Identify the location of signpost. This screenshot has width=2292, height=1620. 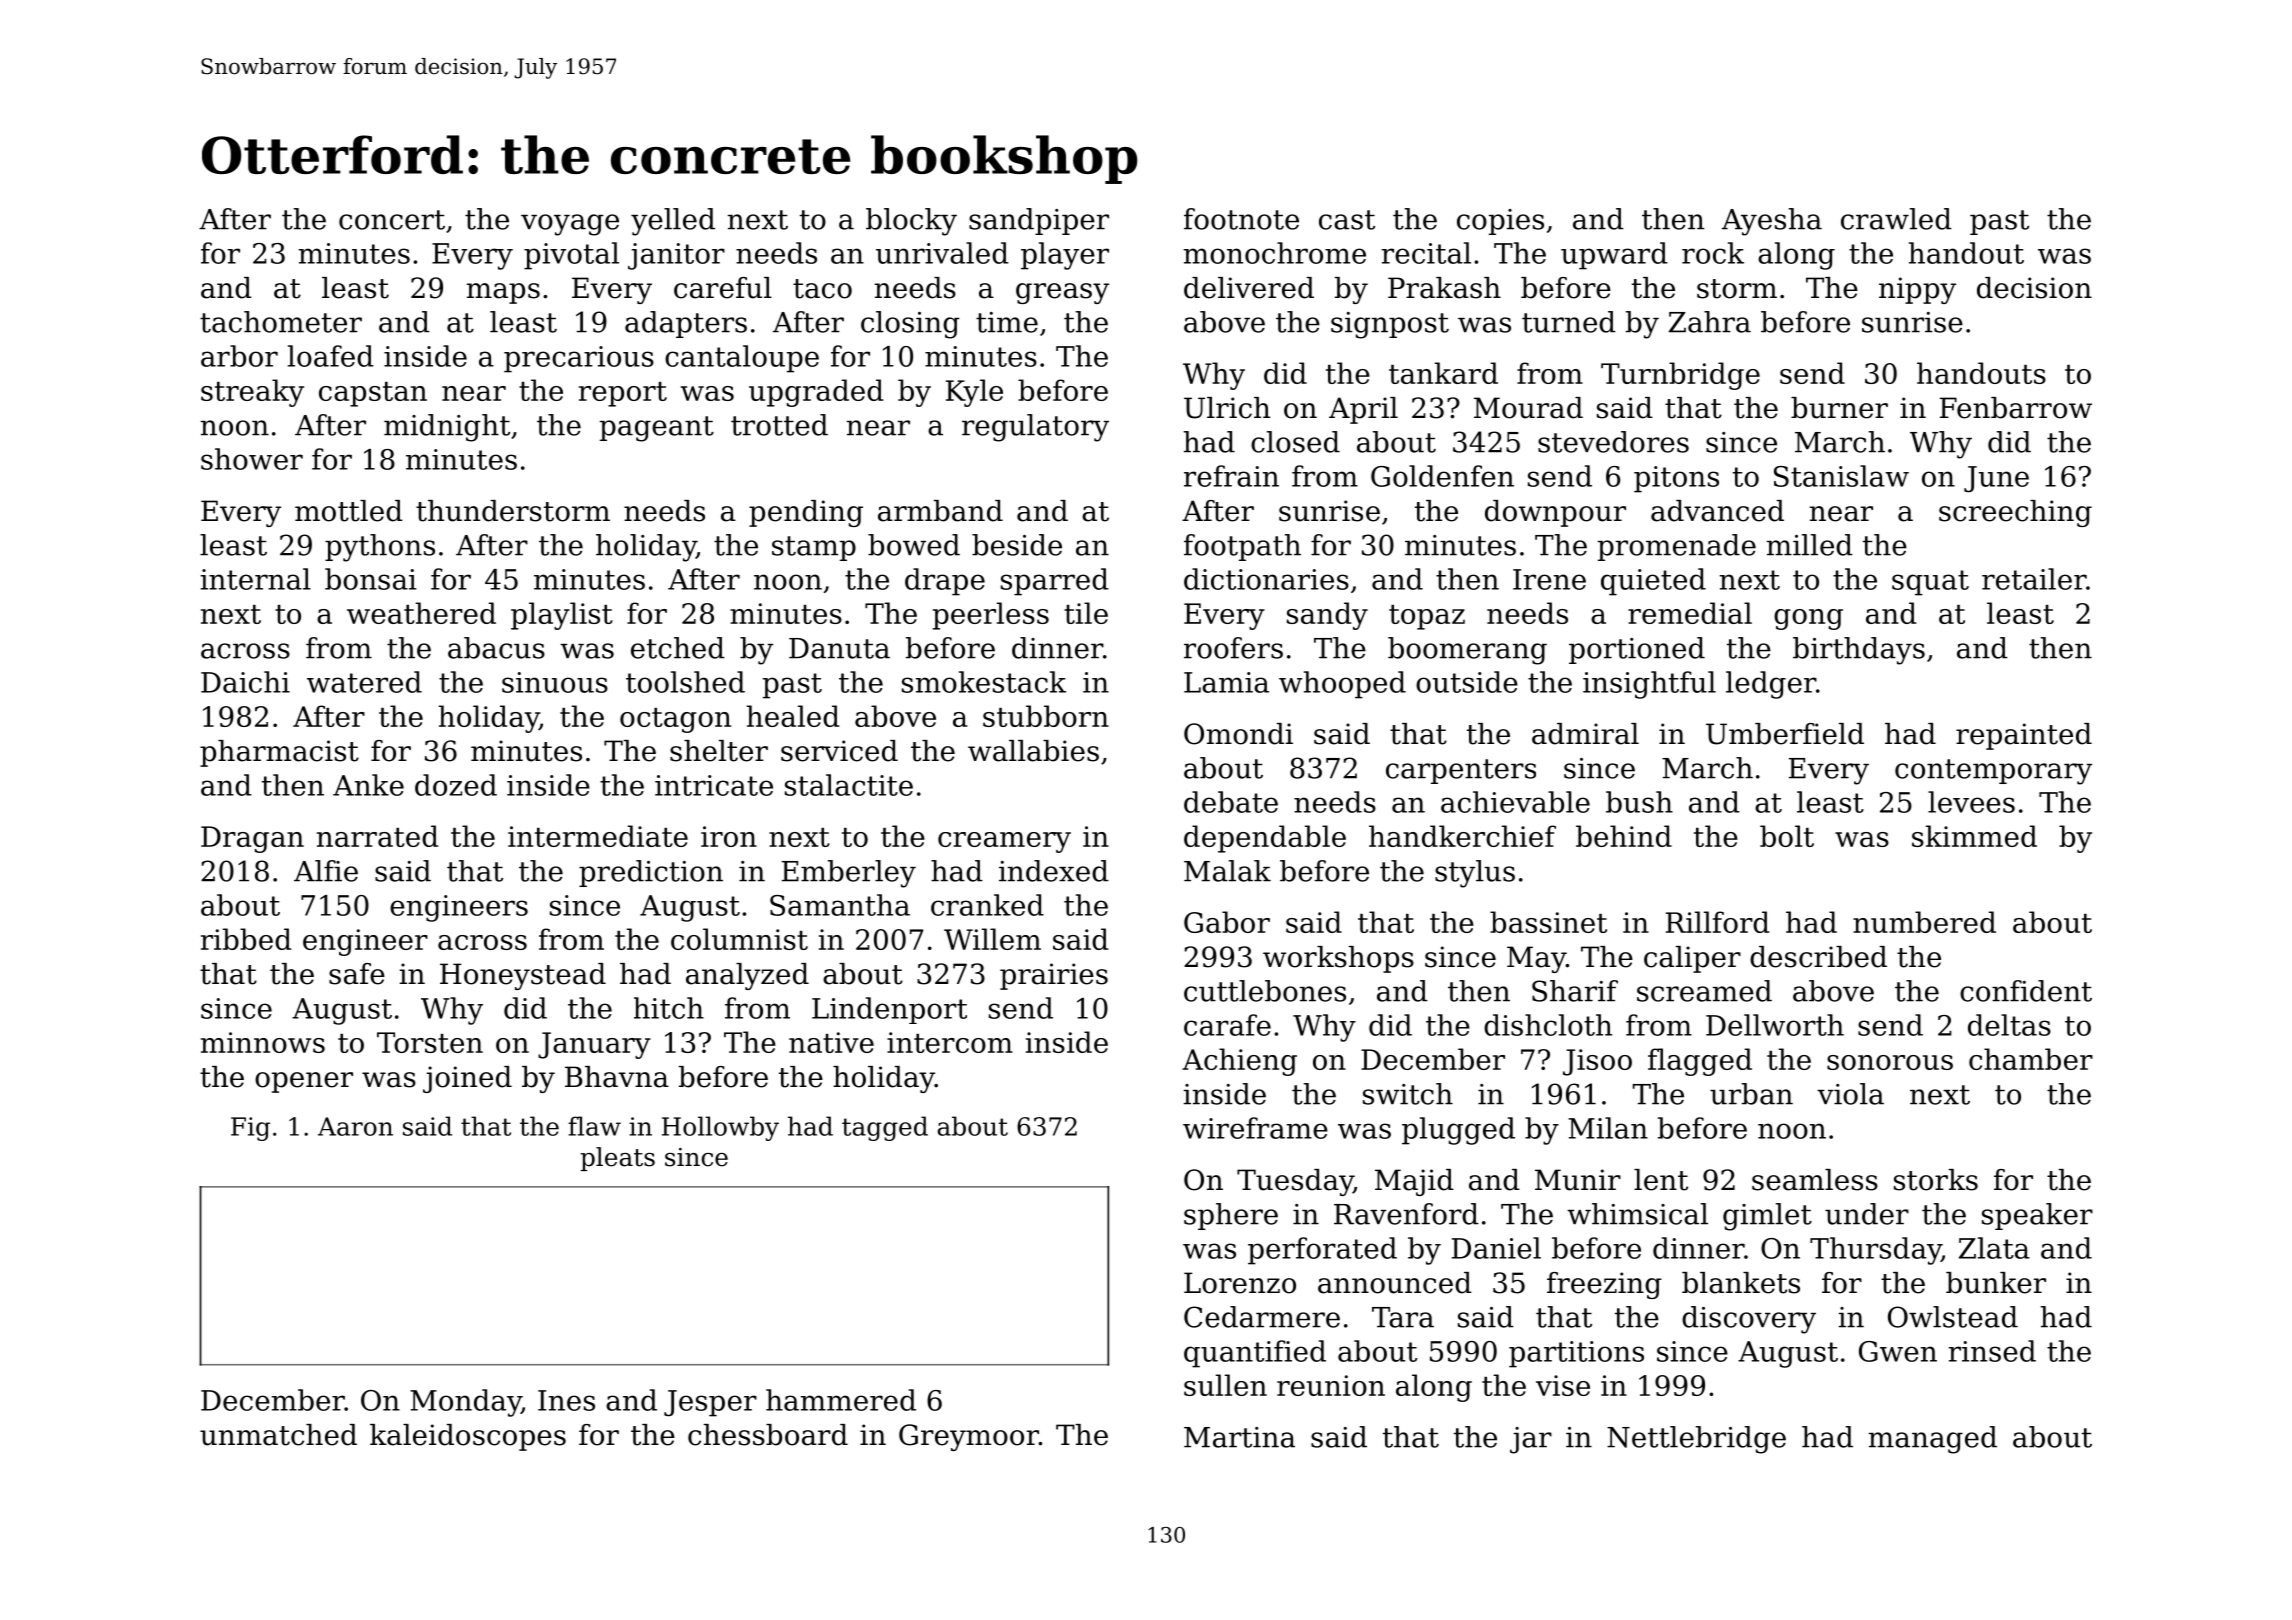
(1390, 325).
